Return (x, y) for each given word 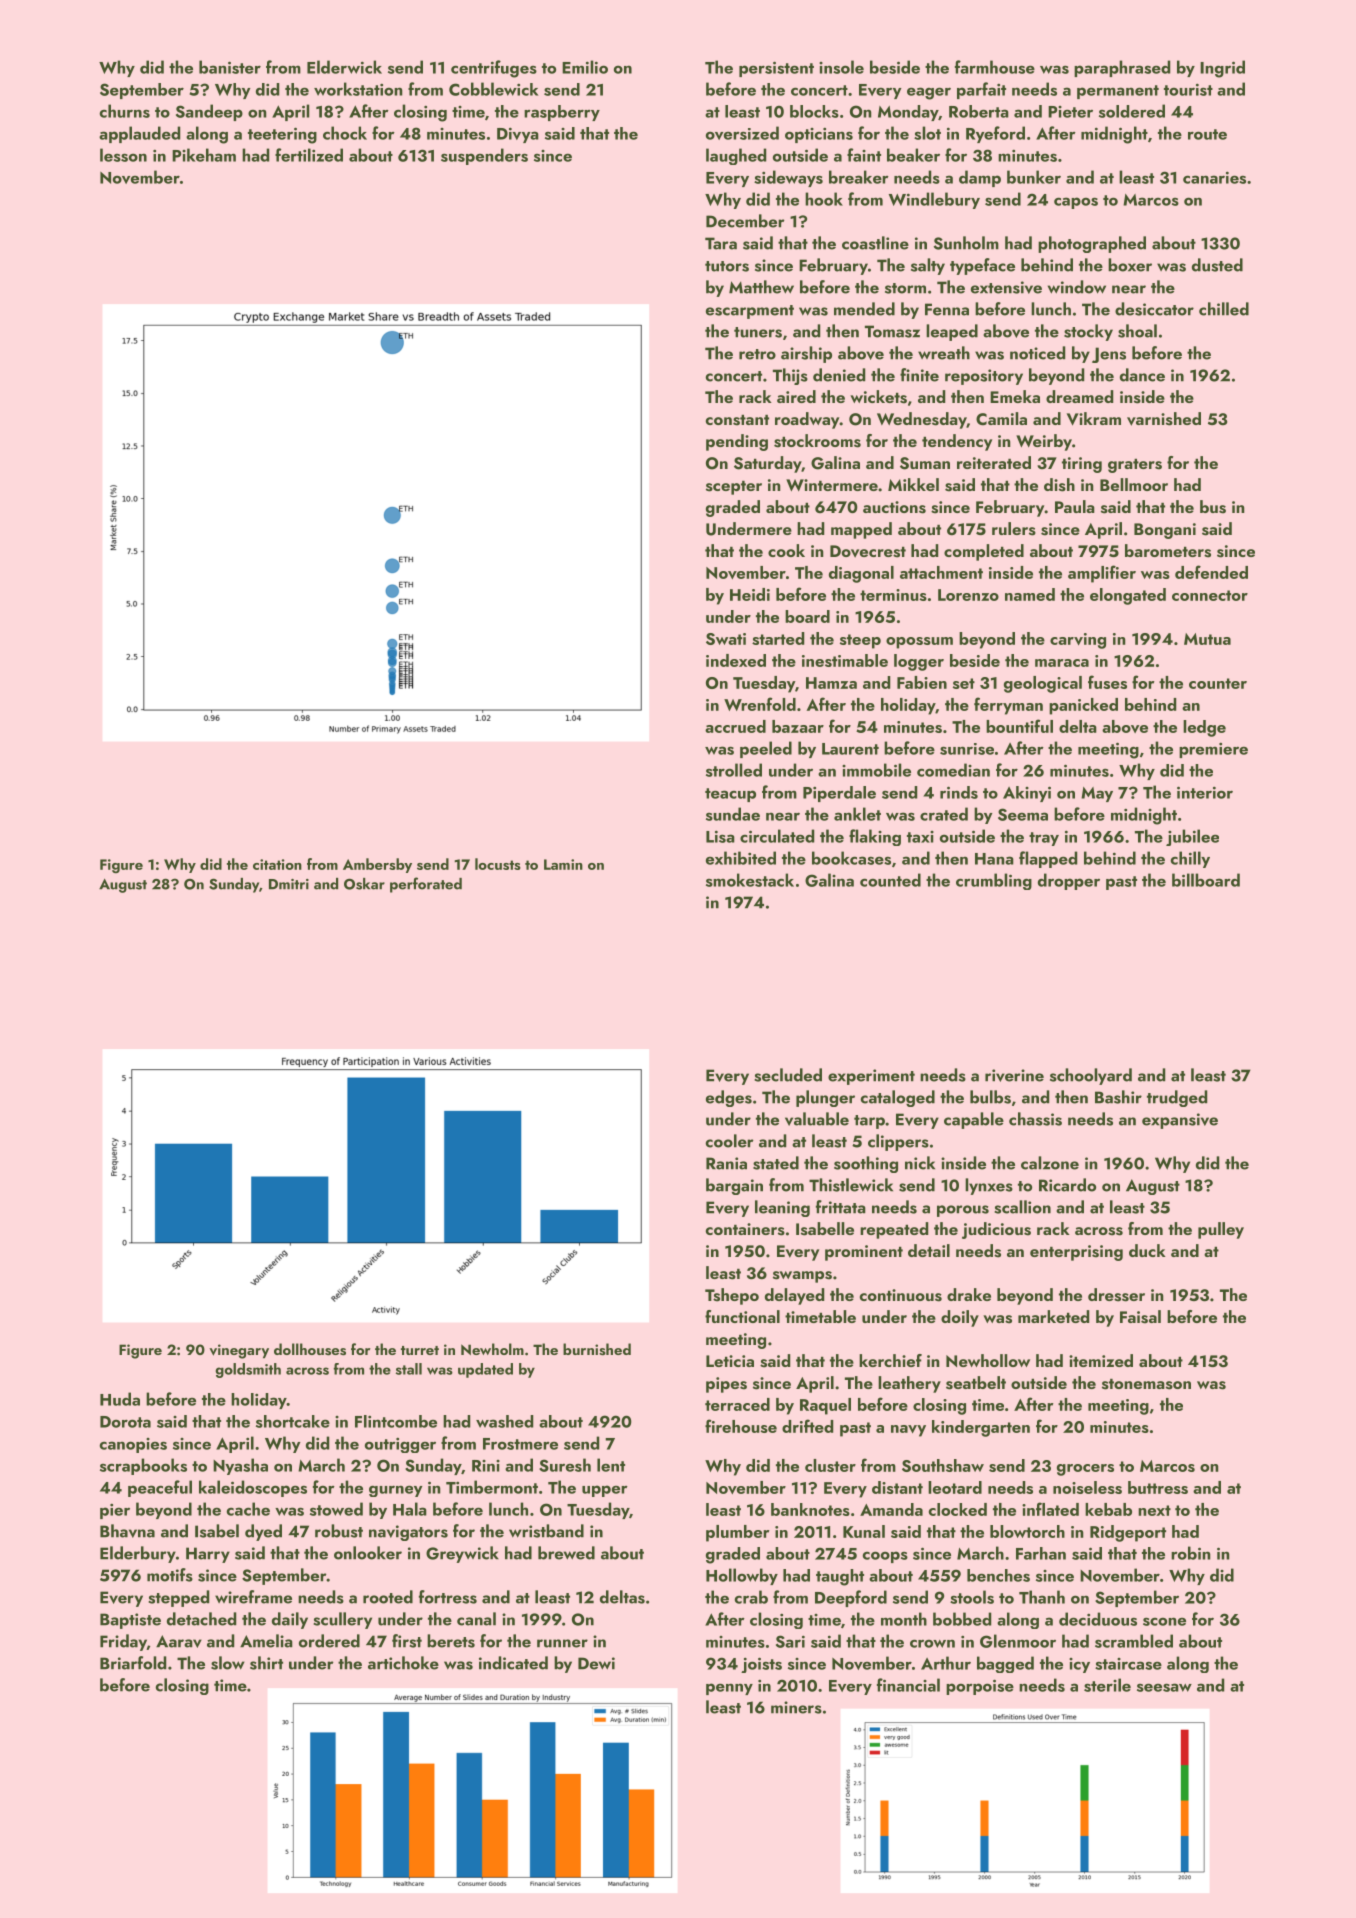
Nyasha (240, 1466)
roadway (807, 420)
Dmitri (289, 884)
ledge (1204, 728)
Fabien (922, 682)
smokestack (750, 880)
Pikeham (204, 155)
